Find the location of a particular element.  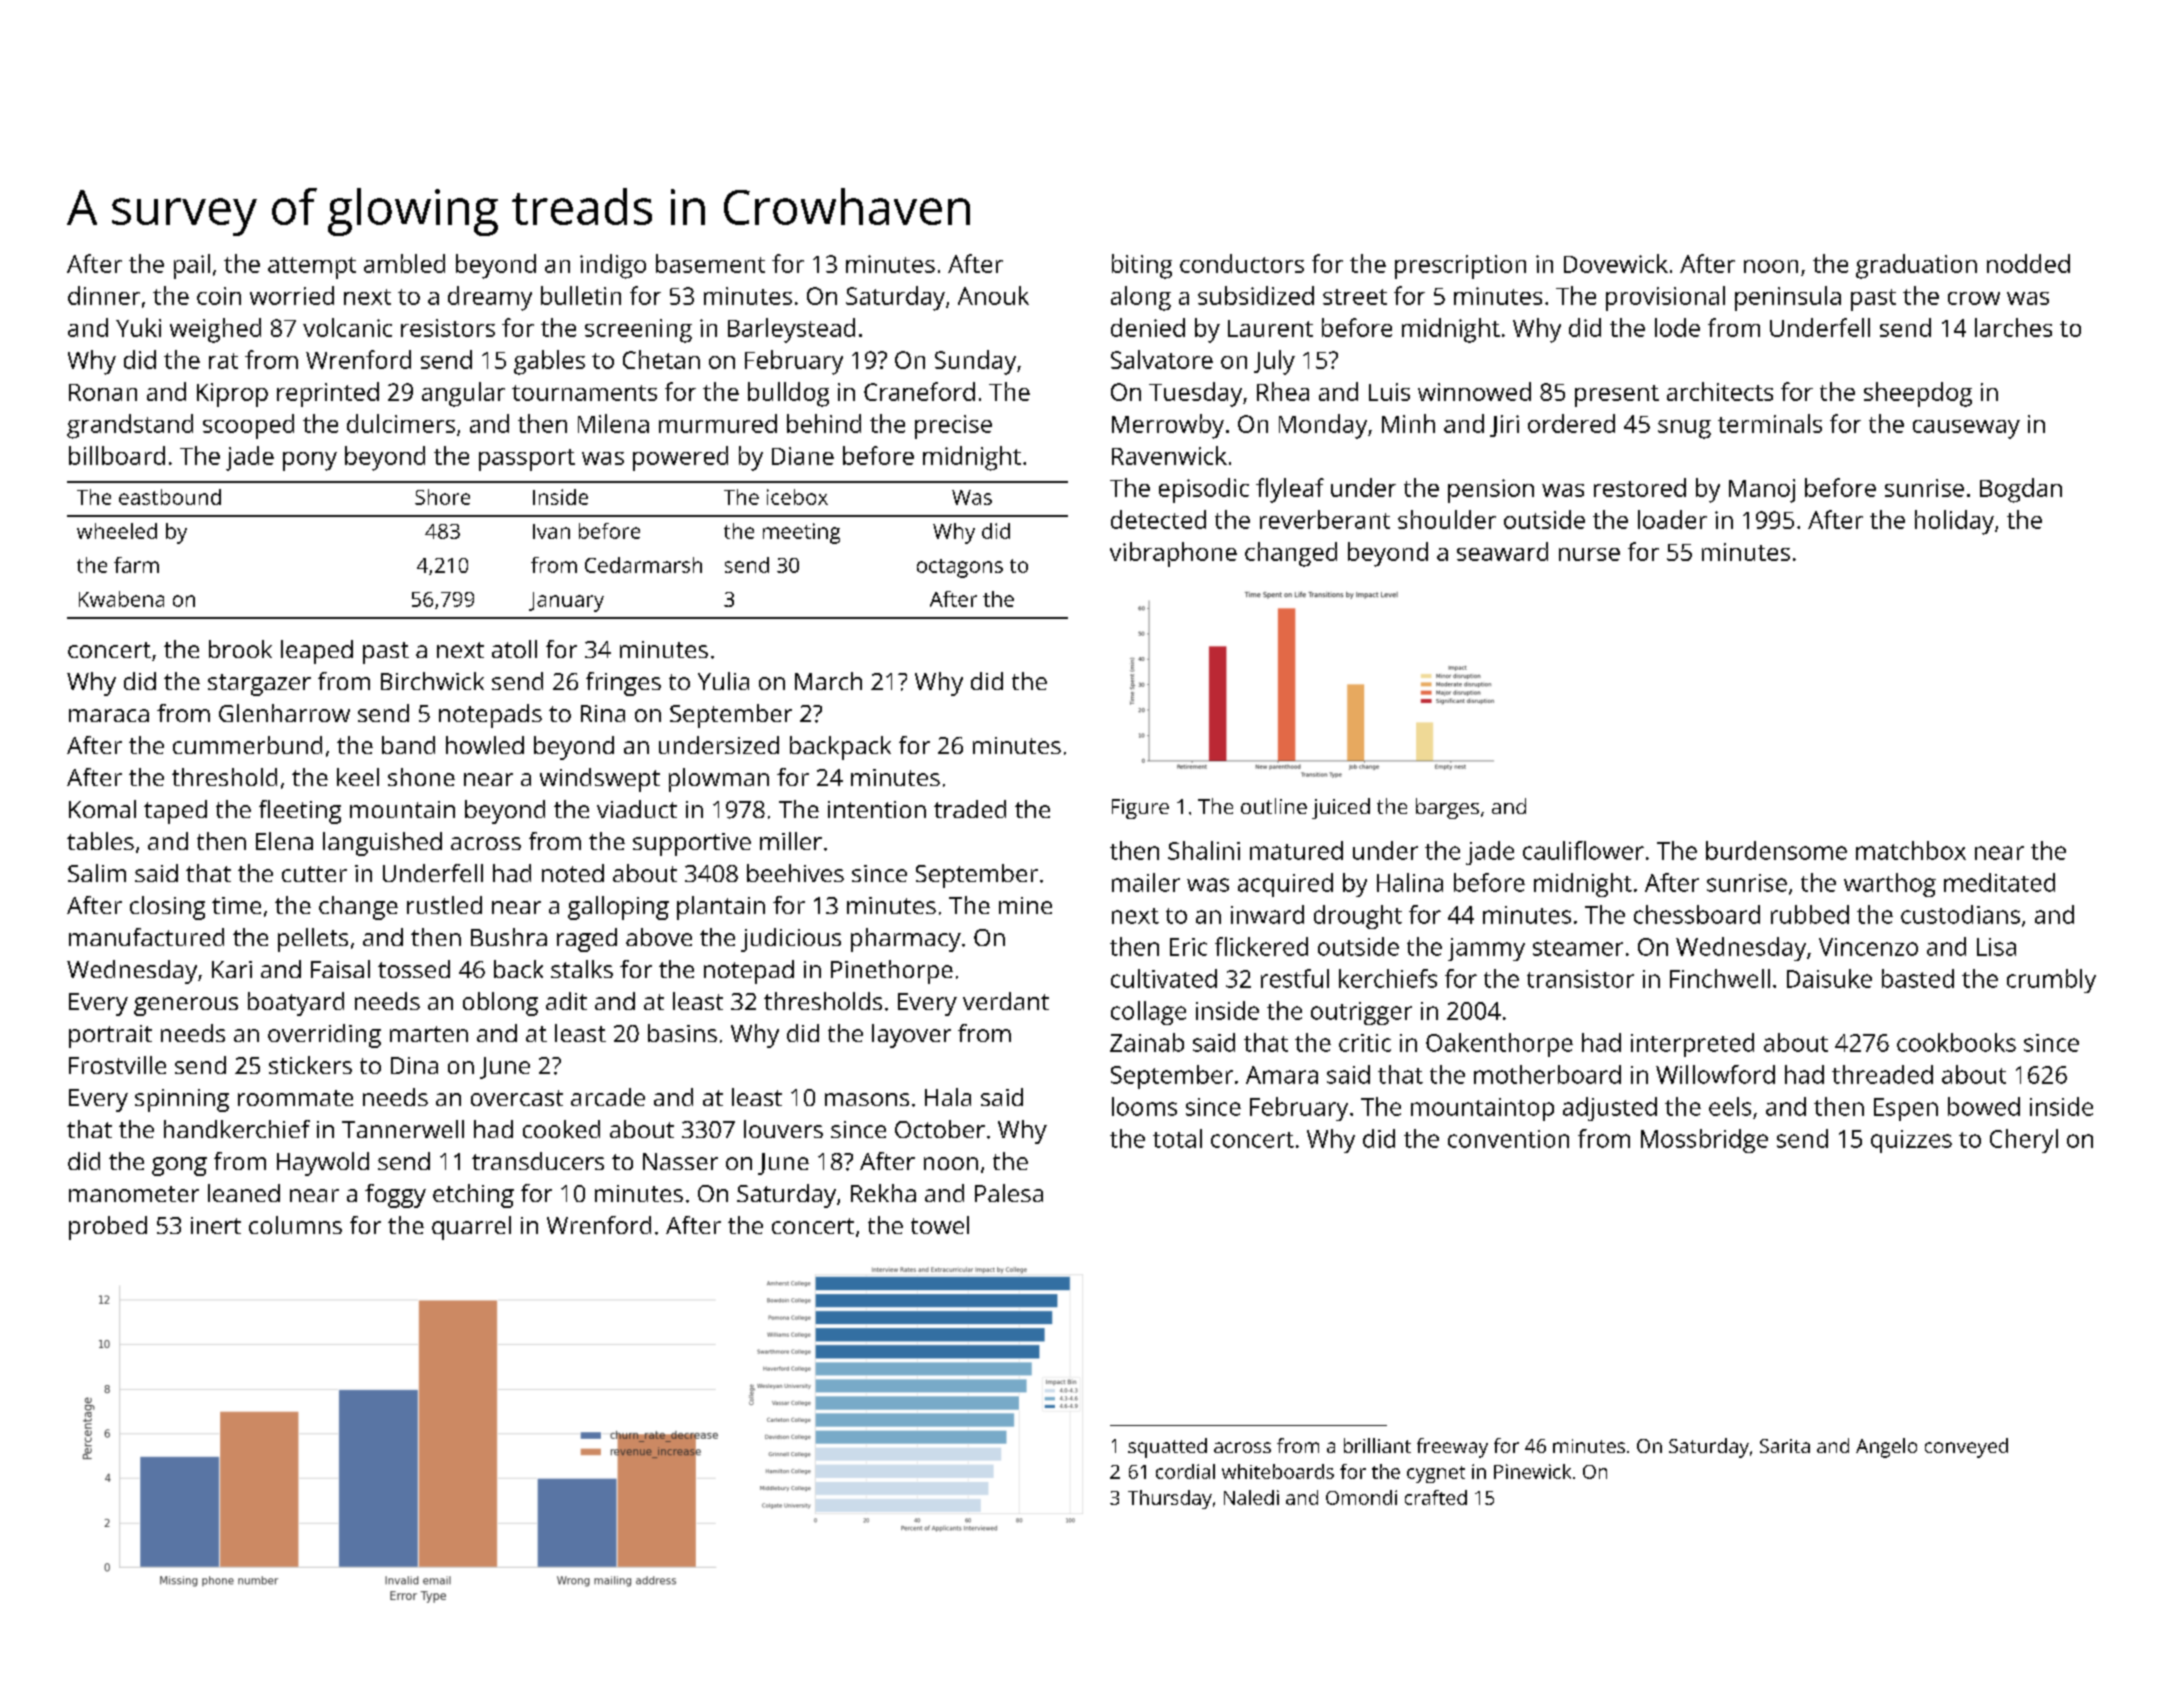

Naledi is located at coordinates (1251, 1497).
